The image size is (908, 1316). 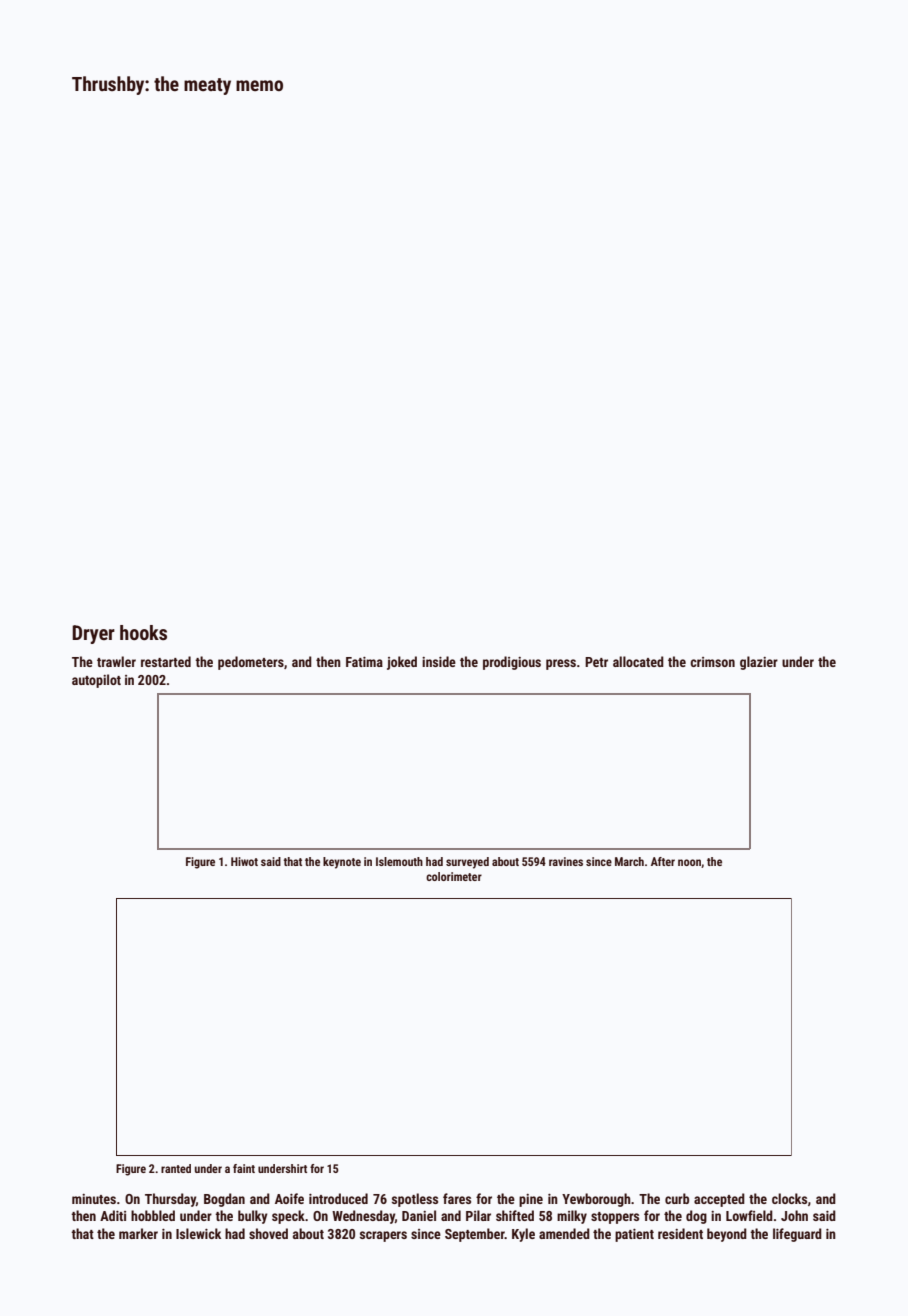 What do you see at coordinates (759, 663) in the screenshot?
I see `glazier` at bounding box center [759, 663].
